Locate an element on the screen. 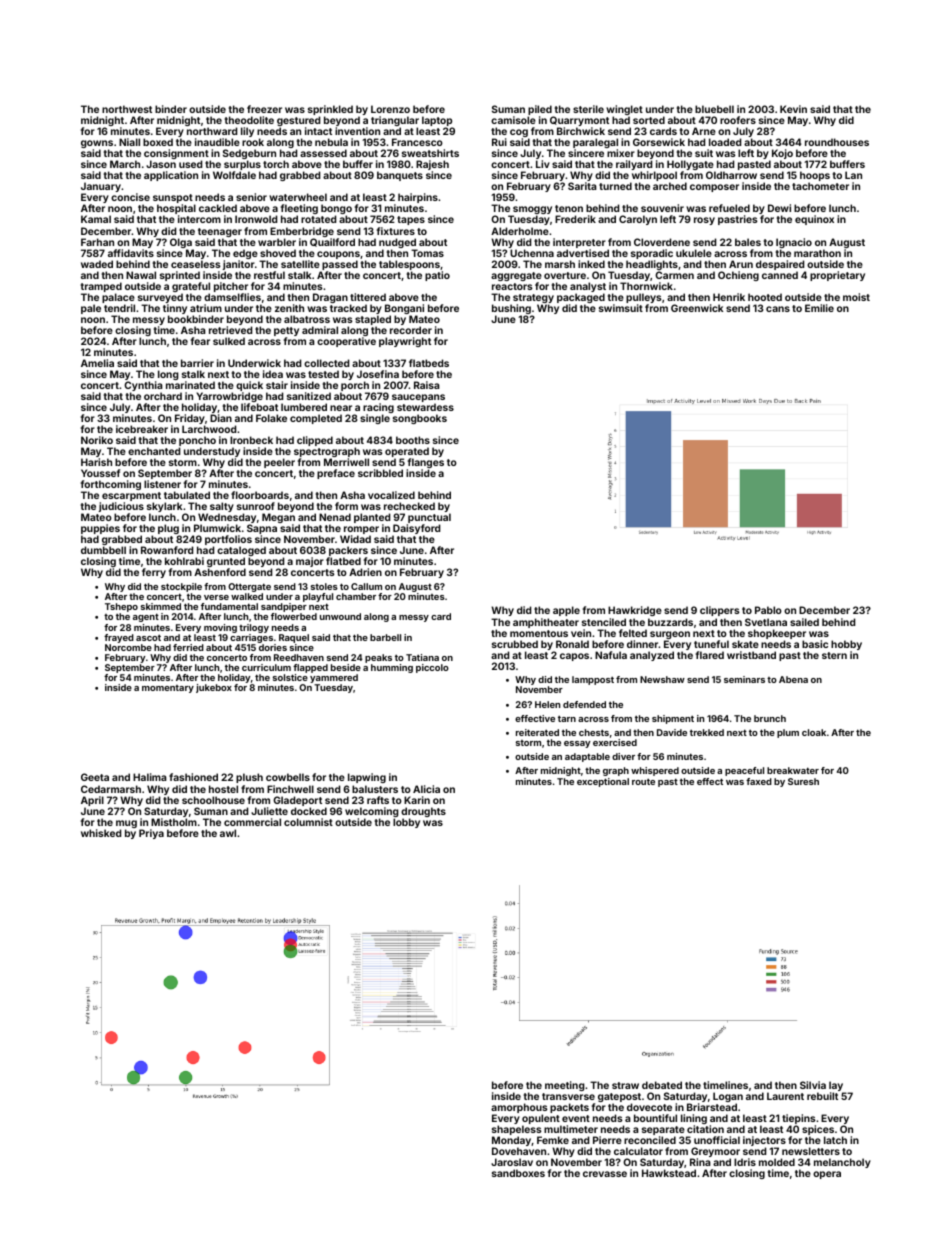 This screenshot has width=952, height=1233. freezer is located at coordinates (264, 109).
